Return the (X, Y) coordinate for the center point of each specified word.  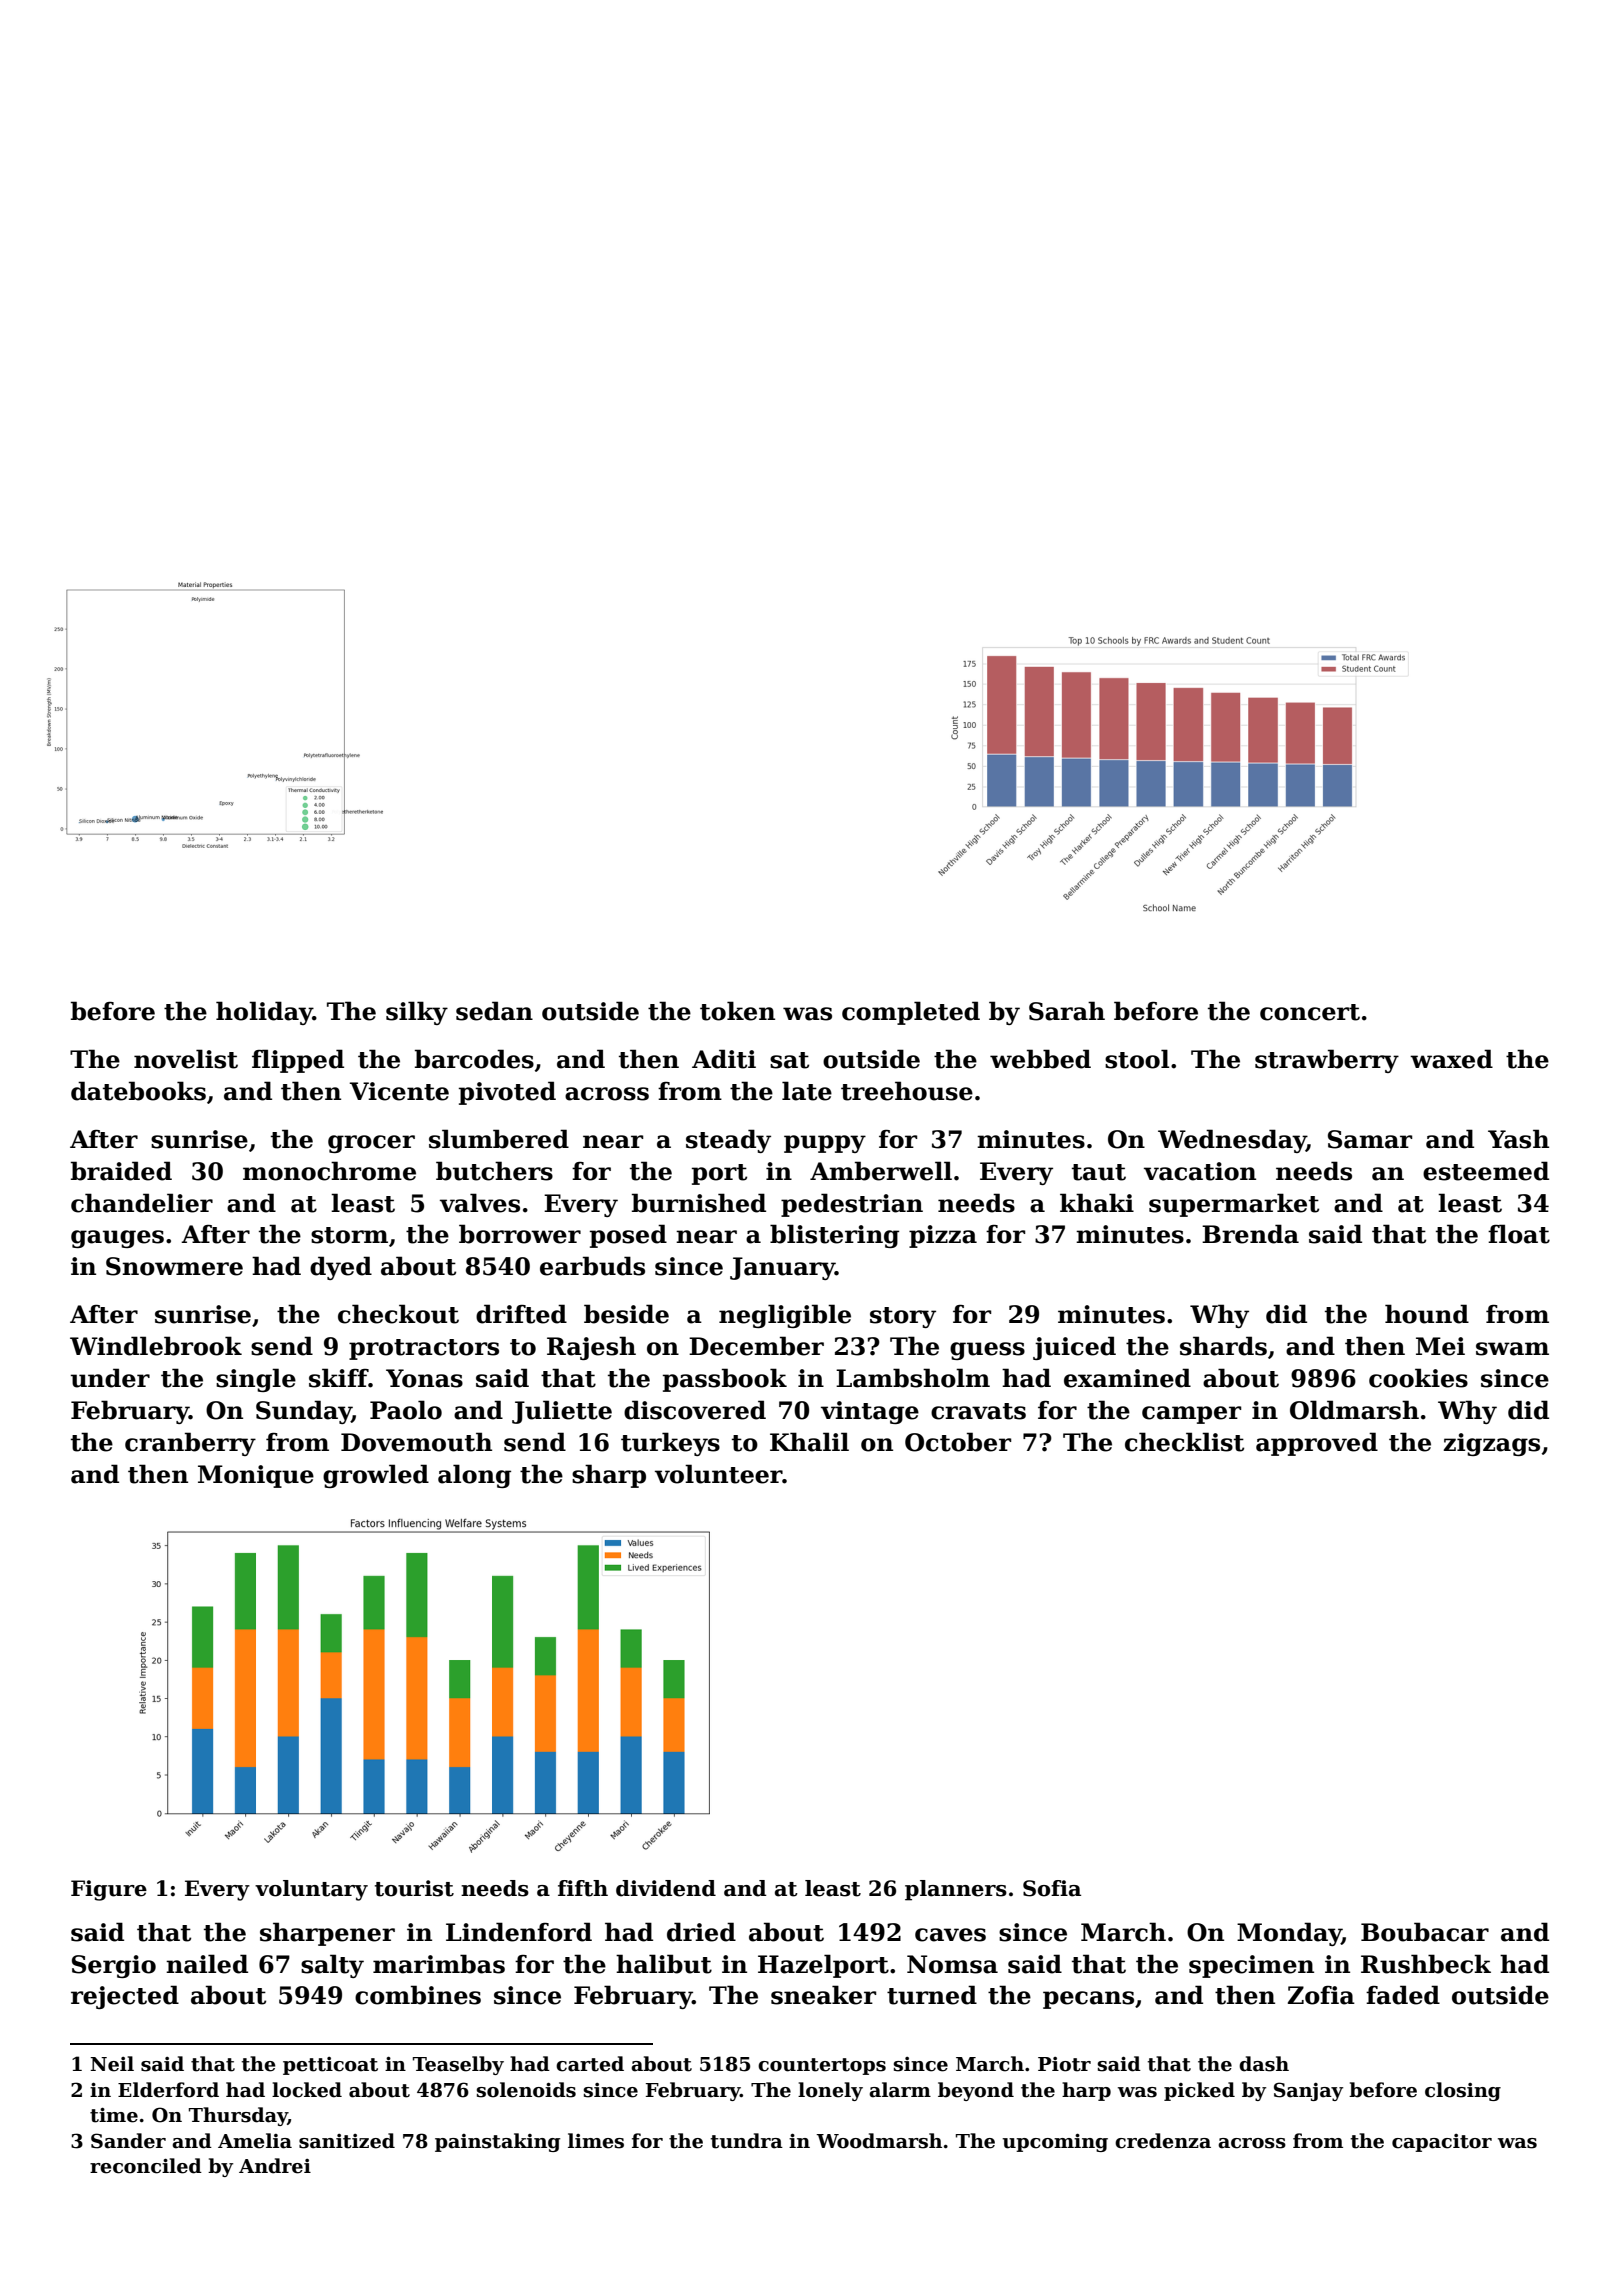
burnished (699, 1203)
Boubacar (1425, 1932)
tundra (747, 2141)
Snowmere (174, 1266)
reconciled (146, 2166)
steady (728, 1141)
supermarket (1234, 1205)
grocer (371, 1144)
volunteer (719, 1474)
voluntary (311, 1890)
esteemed (1486, 1171)
